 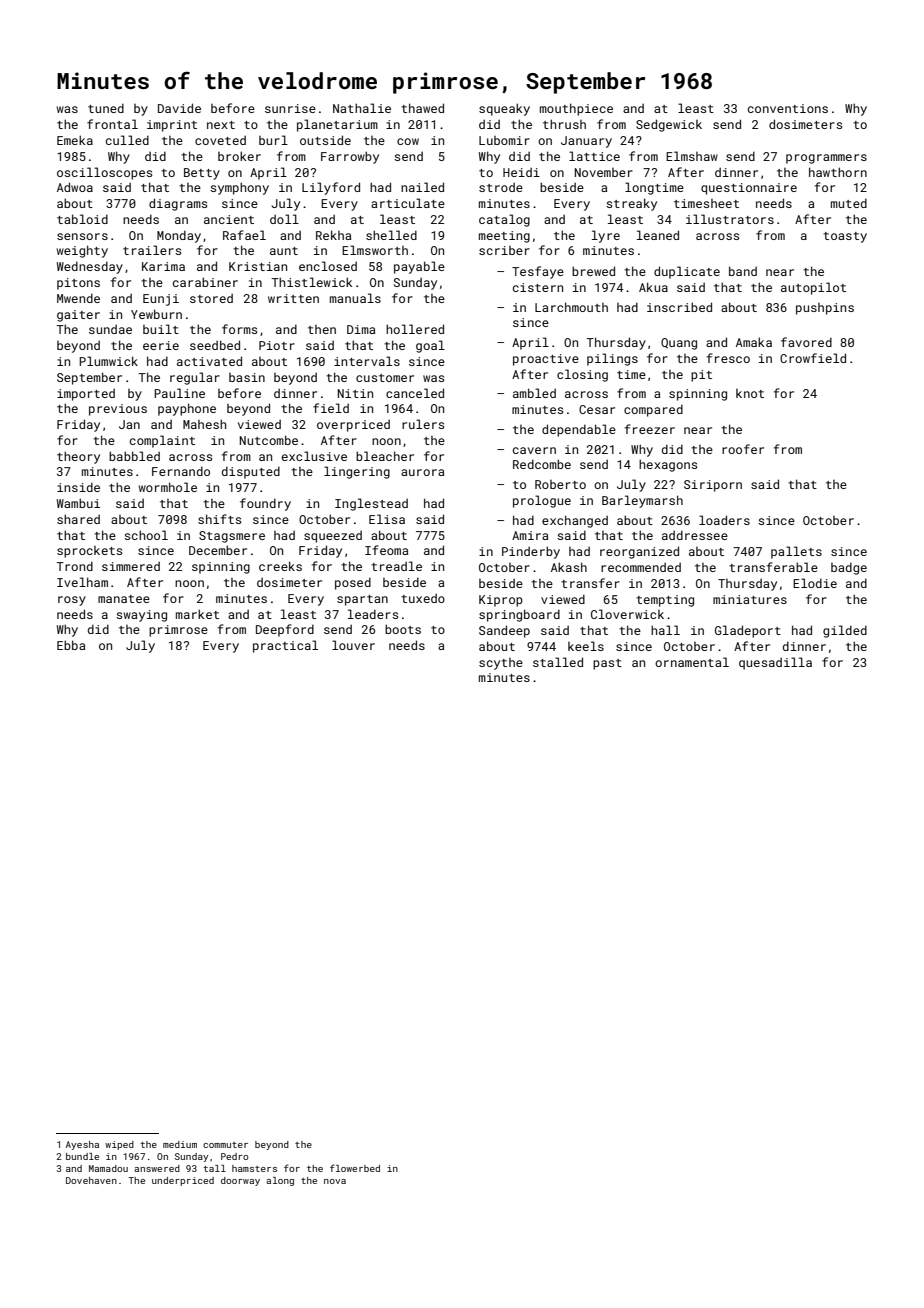 What do you see at coordinates (285, 646) in the screenshot?
I see `practical` at bounding box center [285, 646].
